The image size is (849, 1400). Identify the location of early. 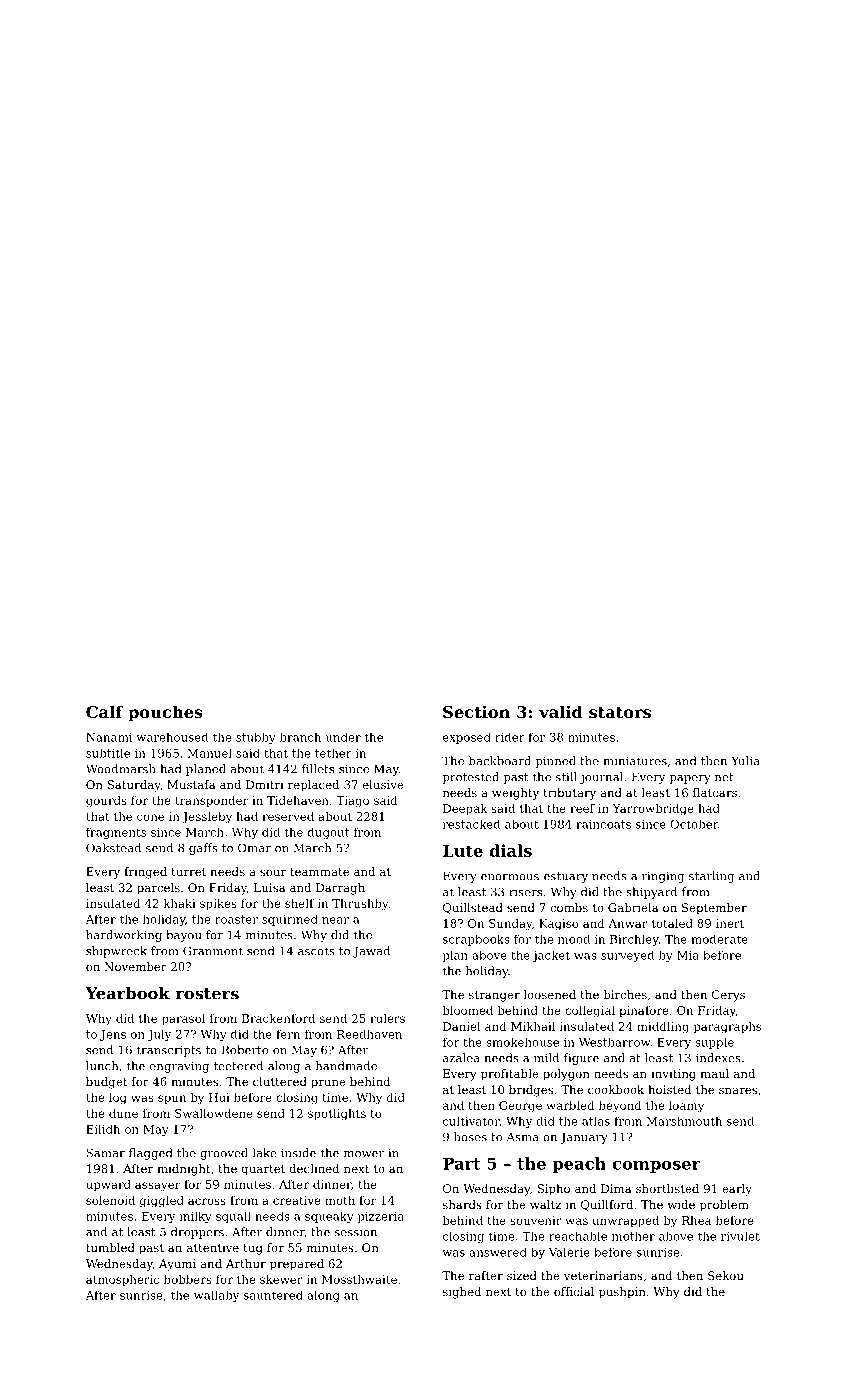
(737, 1190).
